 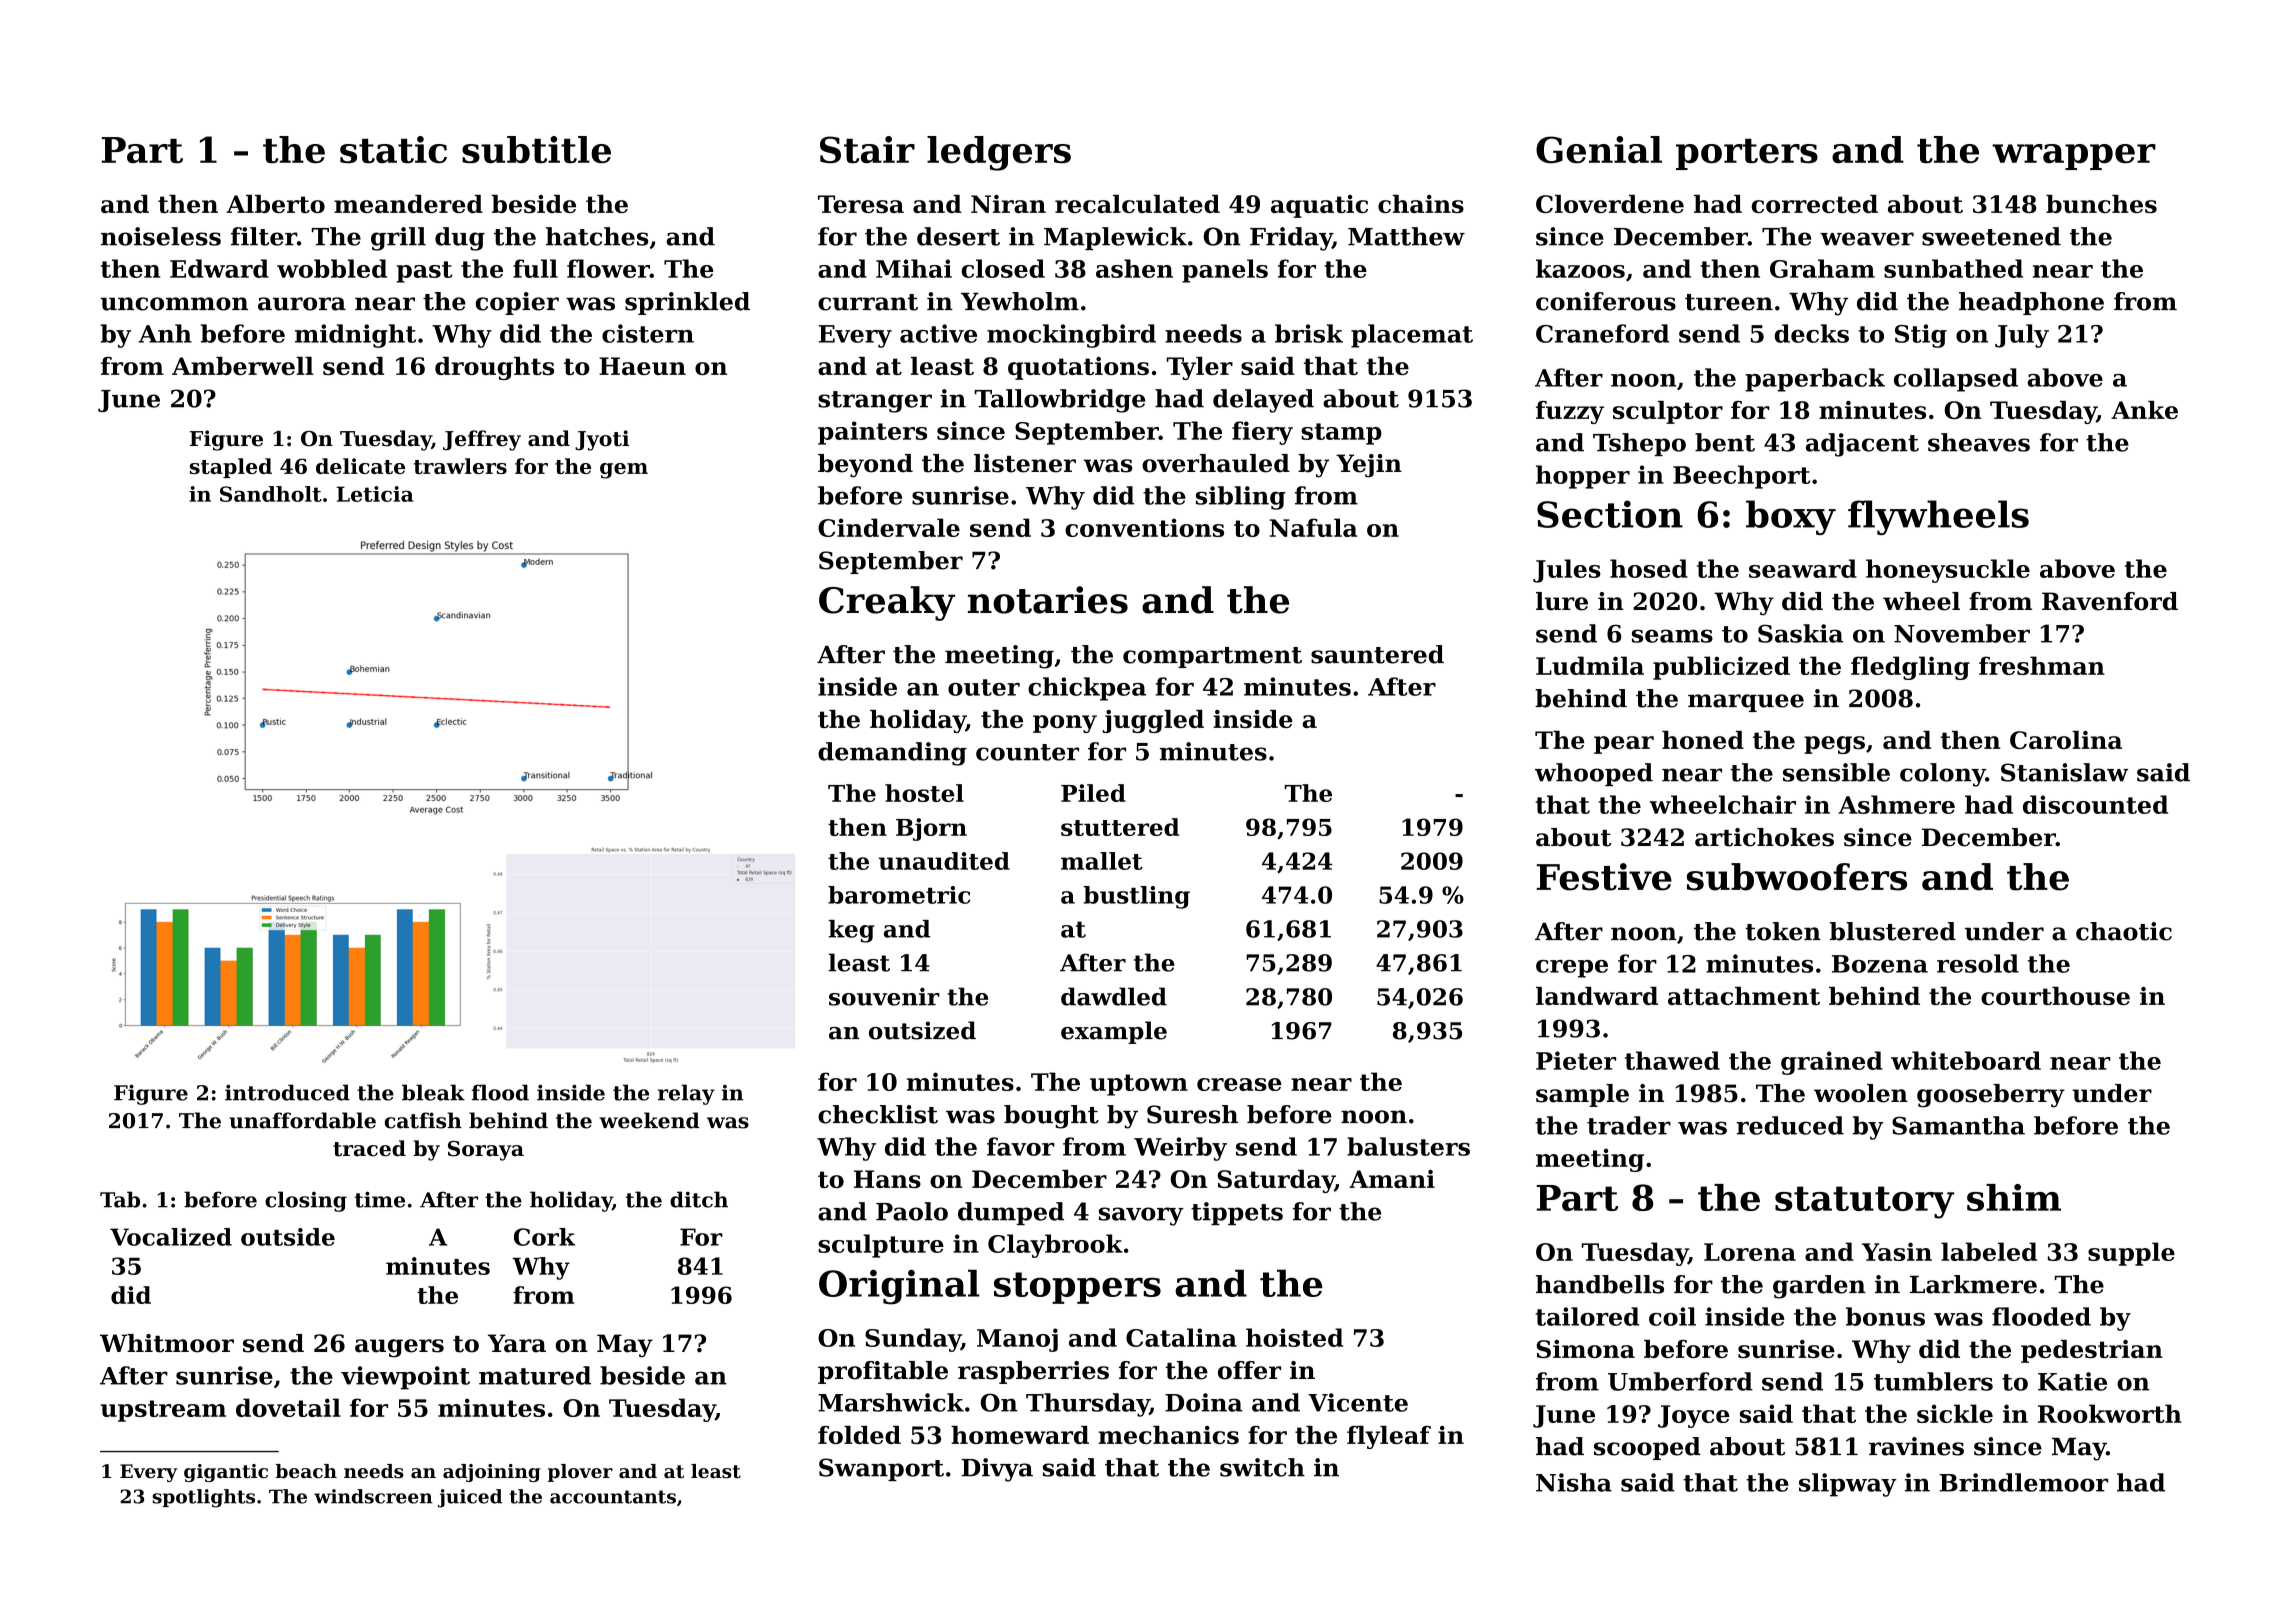 What do you see at coordinates (1294, 1337) in the screenshot?
I see `hoisted` at bounding box center [1294, 1337].
